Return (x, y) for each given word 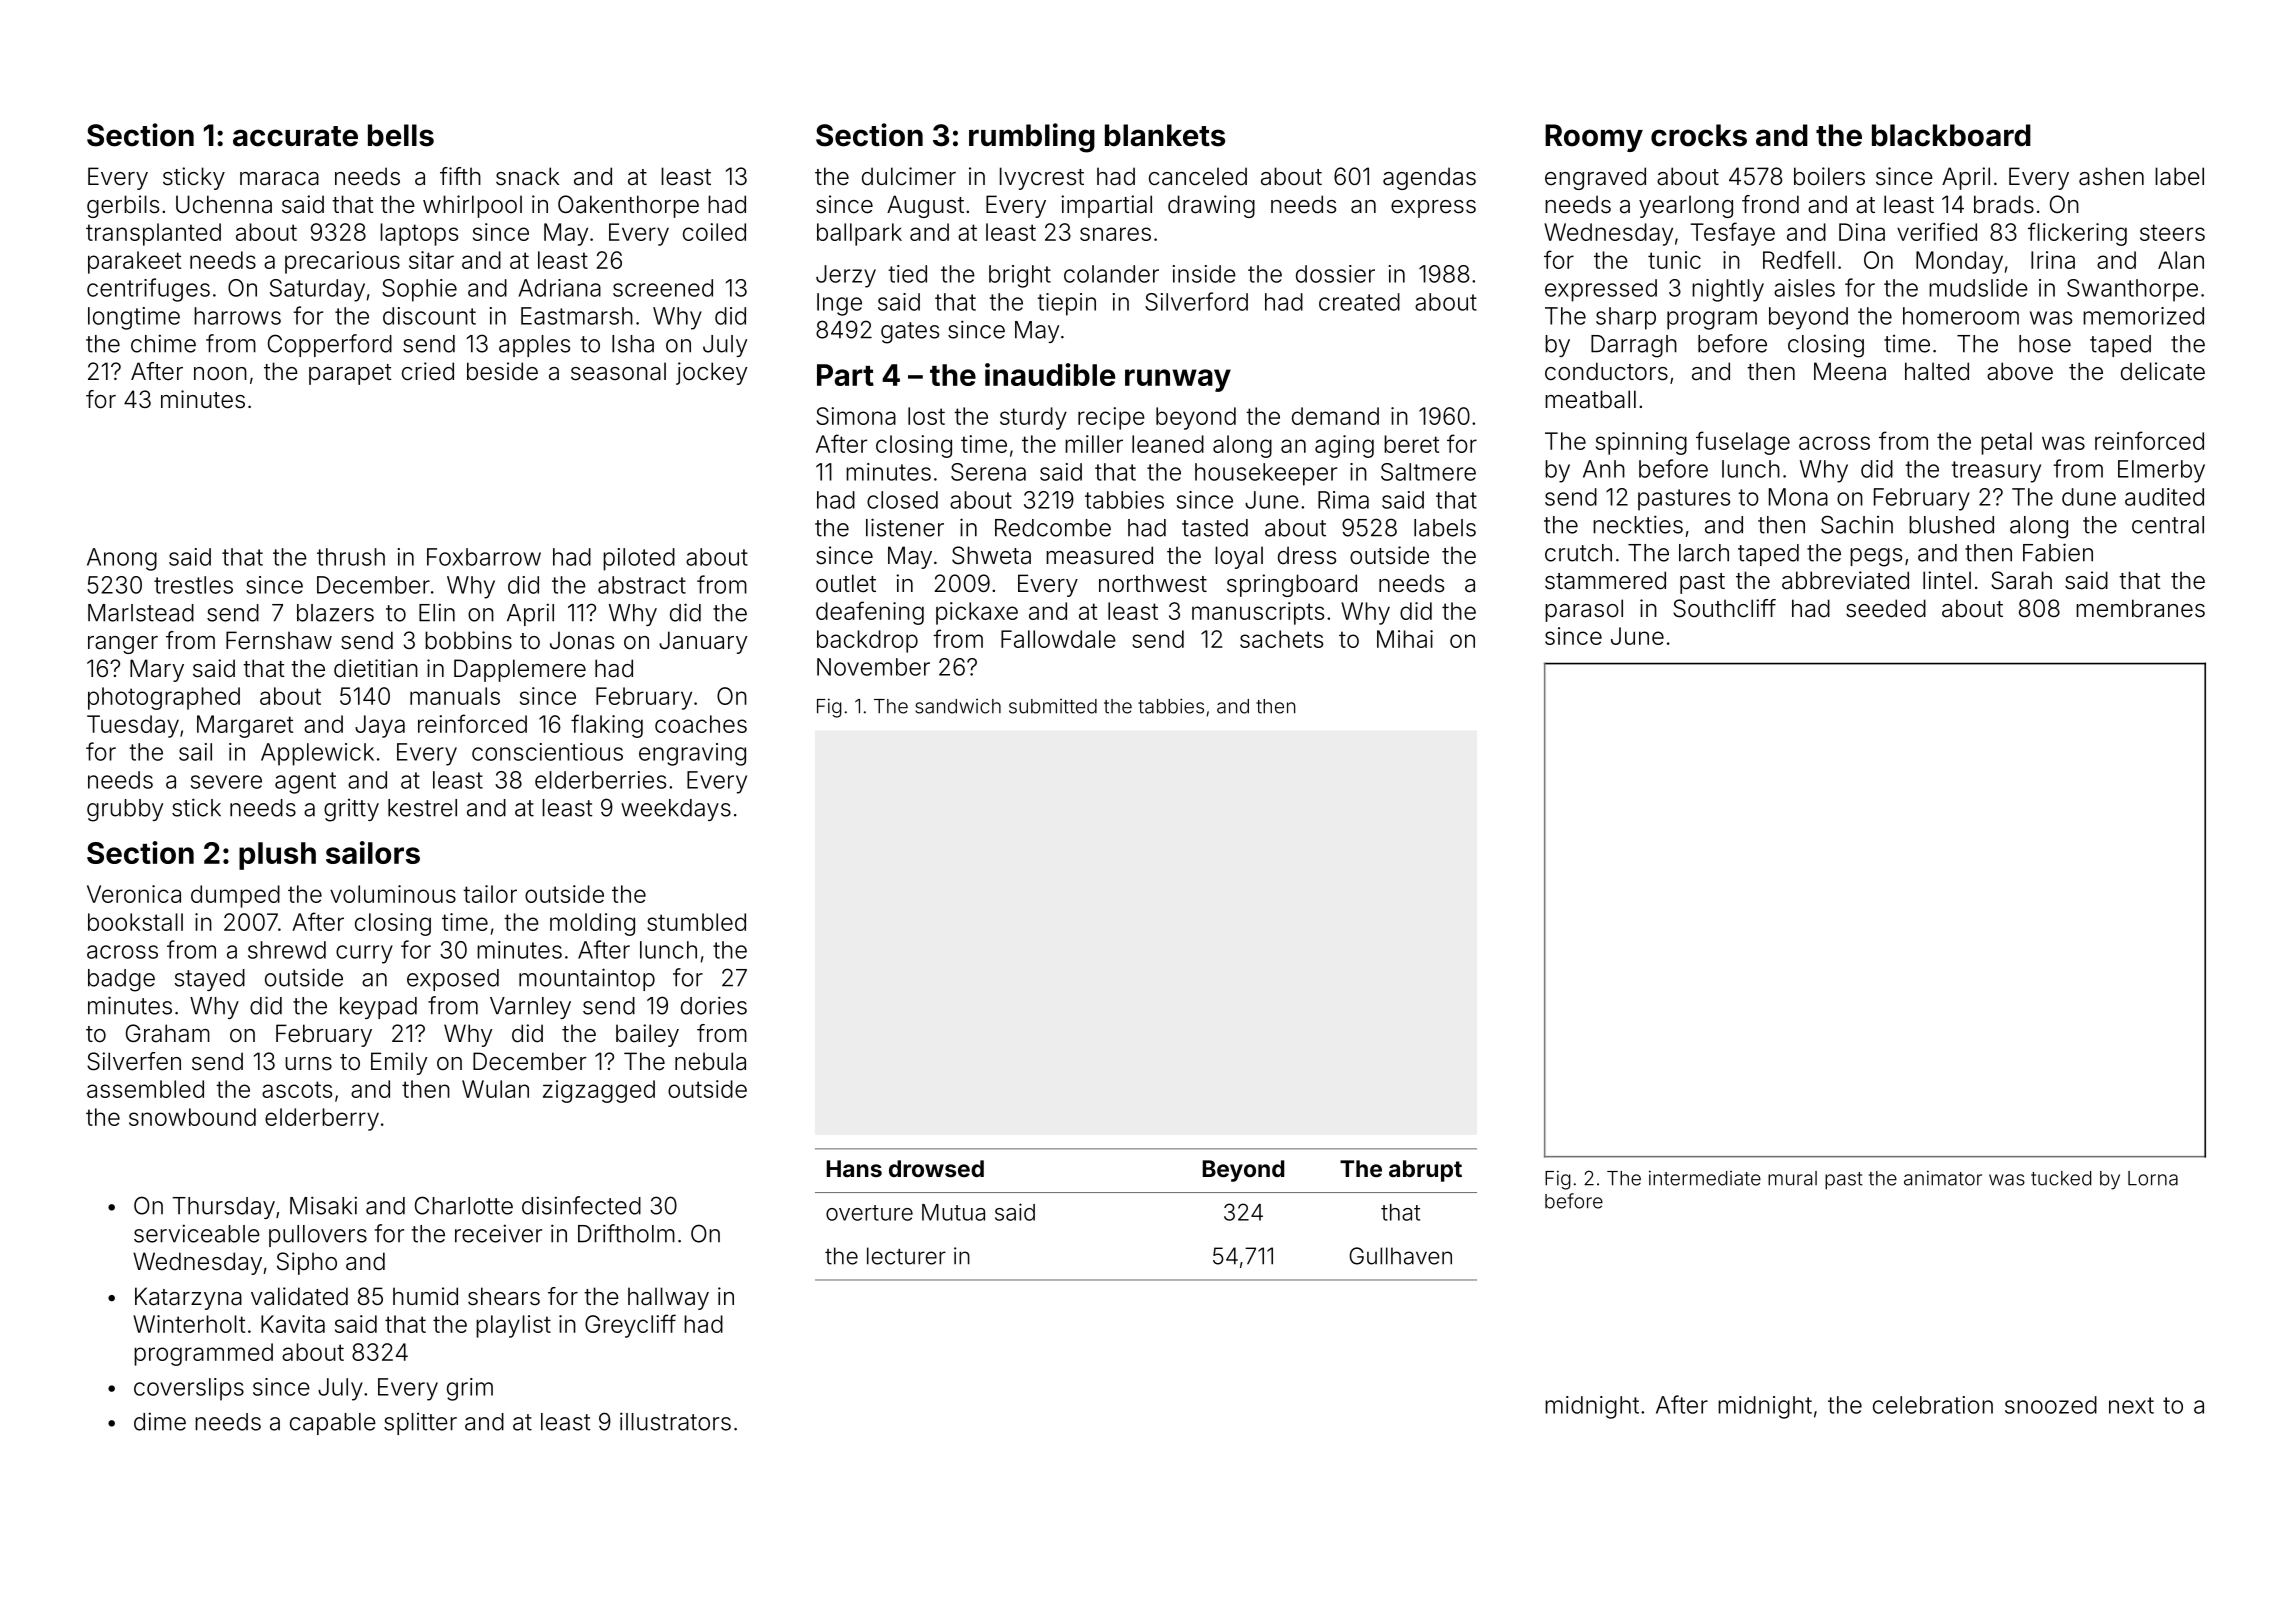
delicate (2163, 371)
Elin (437, 612)
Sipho (307, 1263)
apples (534, 346)
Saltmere (1428, 472)
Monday (1959, 262)
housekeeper (1266, 474)
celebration (1933, 1405)
